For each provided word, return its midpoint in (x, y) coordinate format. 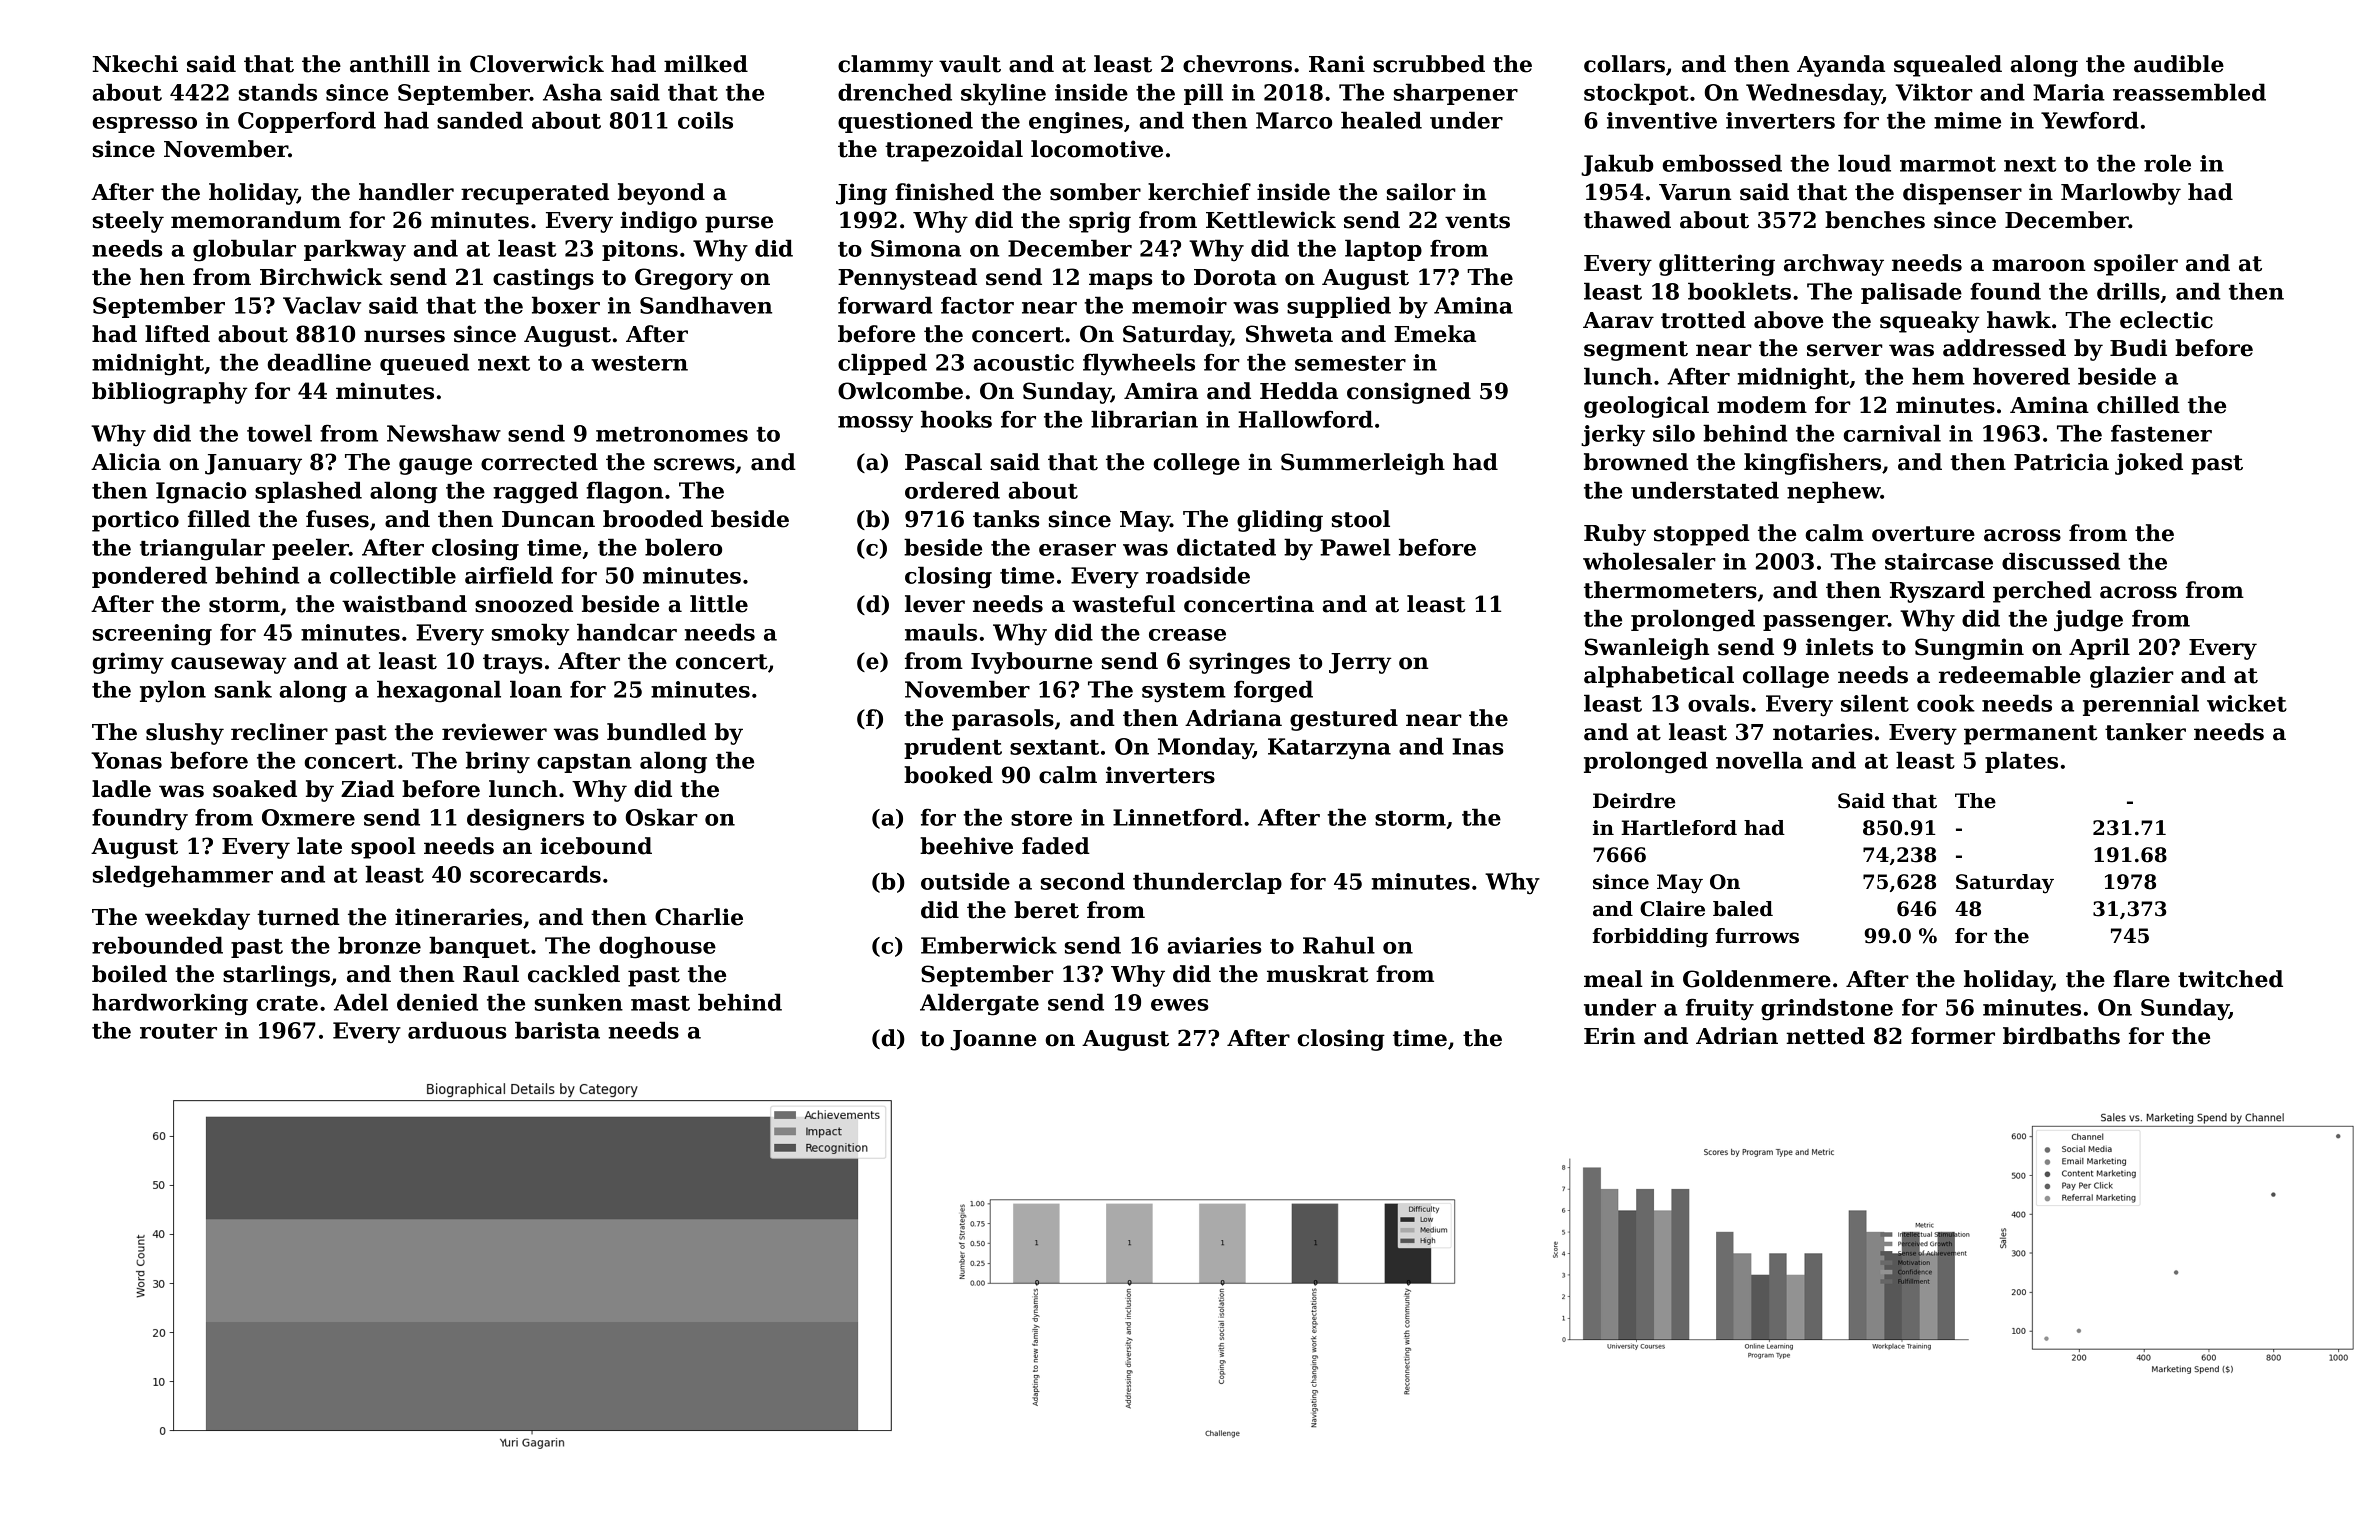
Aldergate (979, 1004)
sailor (1421, 192)
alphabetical (1659, 677)
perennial (2141, 705)
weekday (197, 919)
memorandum (256, 220)
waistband (404, 604)
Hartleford (1679, 828)
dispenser (1962, 194)
